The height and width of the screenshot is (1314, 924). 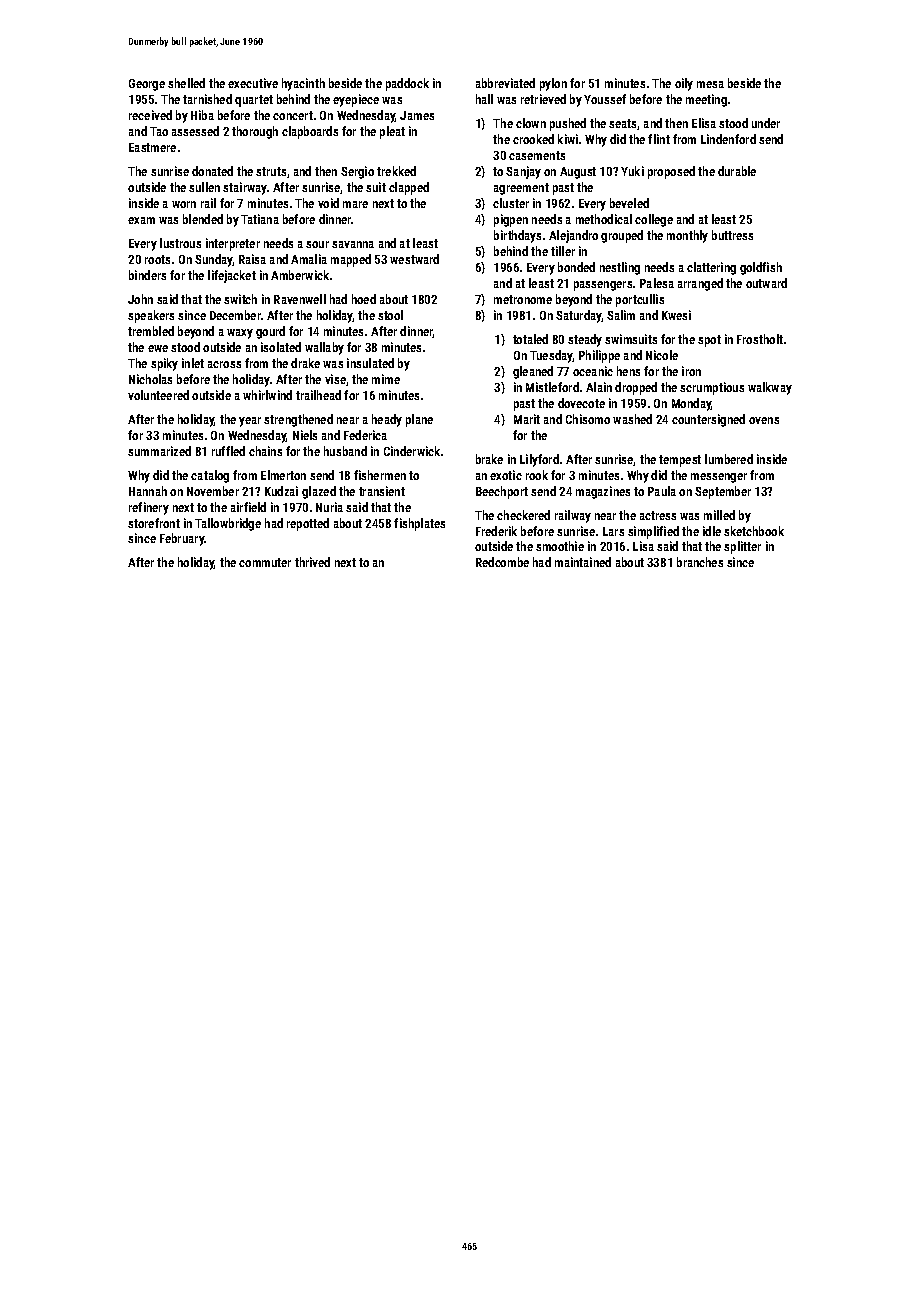 What do you see at coordinates (407, 84) in the screenshot?
I see `paddock` at bounding box center [407, 84].
